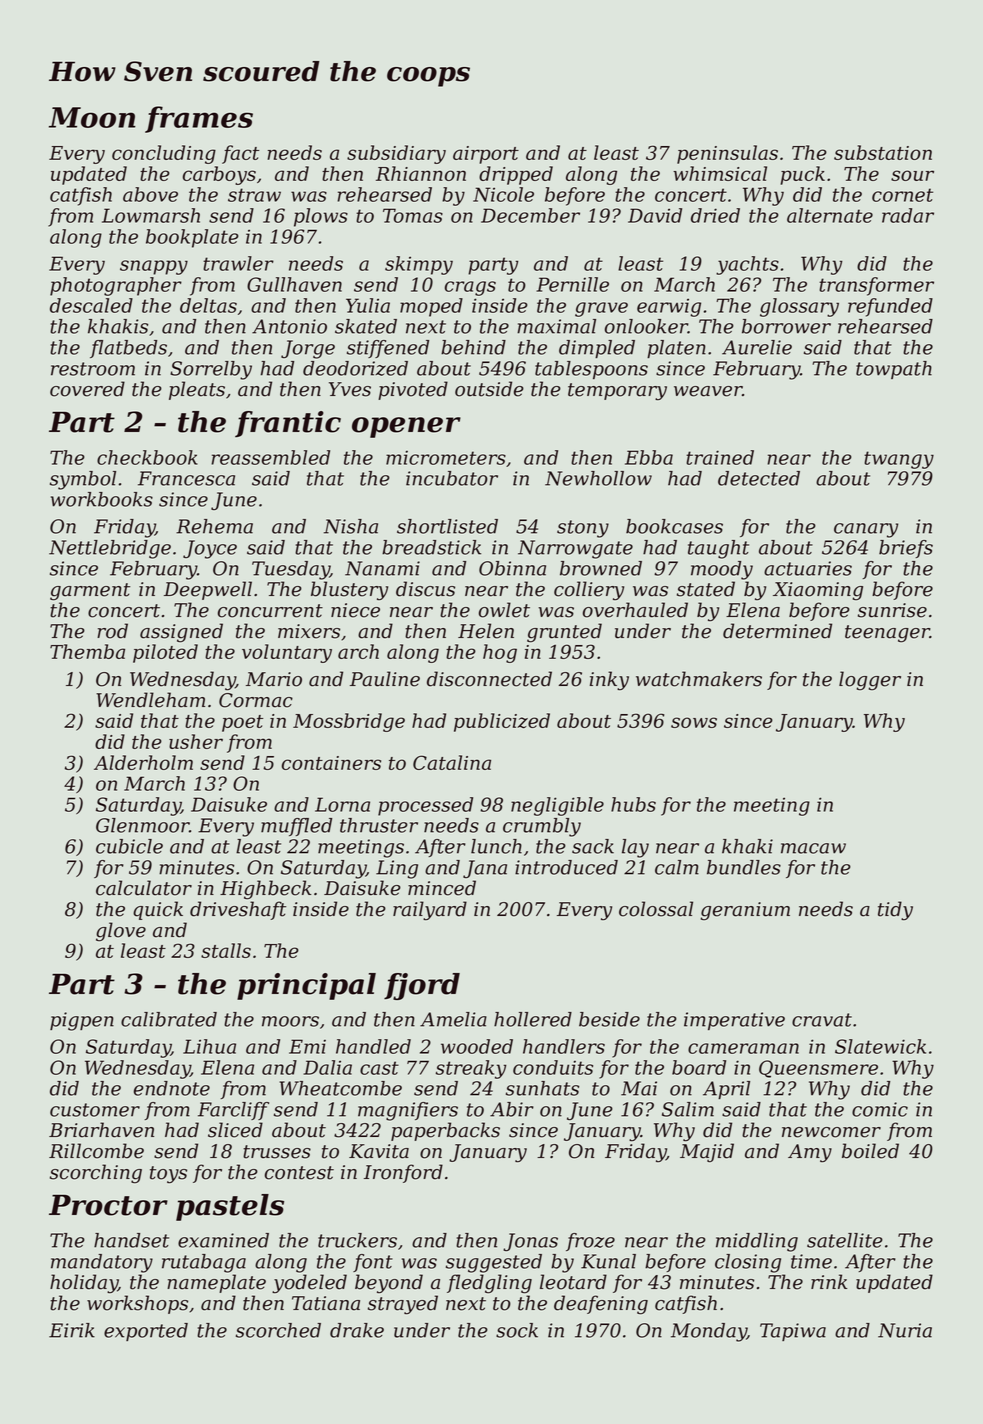  I want to click on publicized, so click(502, 722).
